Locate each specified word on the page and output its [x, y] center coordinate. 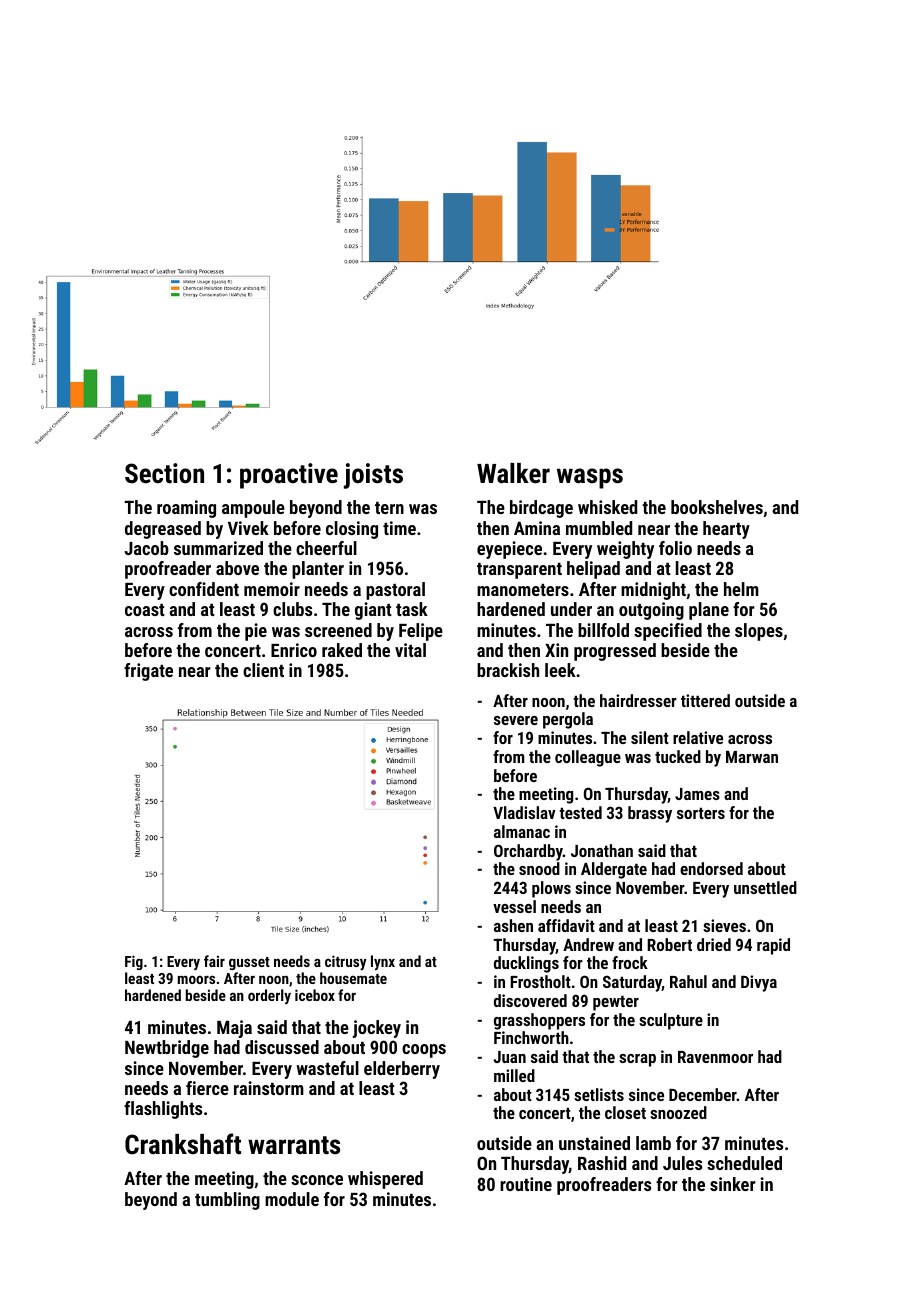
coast [145, 610]
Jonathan [602, 850]
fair [214, 961]
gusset [249, 963]
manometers [523, 590]
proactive [289, 476]
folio [675, 548]
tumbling [227, 1201]
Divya [759, 983]
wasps [590, 478]
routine [526, 1184]
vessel [514, 906]
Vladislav [524, 812]
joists [373, 476]
